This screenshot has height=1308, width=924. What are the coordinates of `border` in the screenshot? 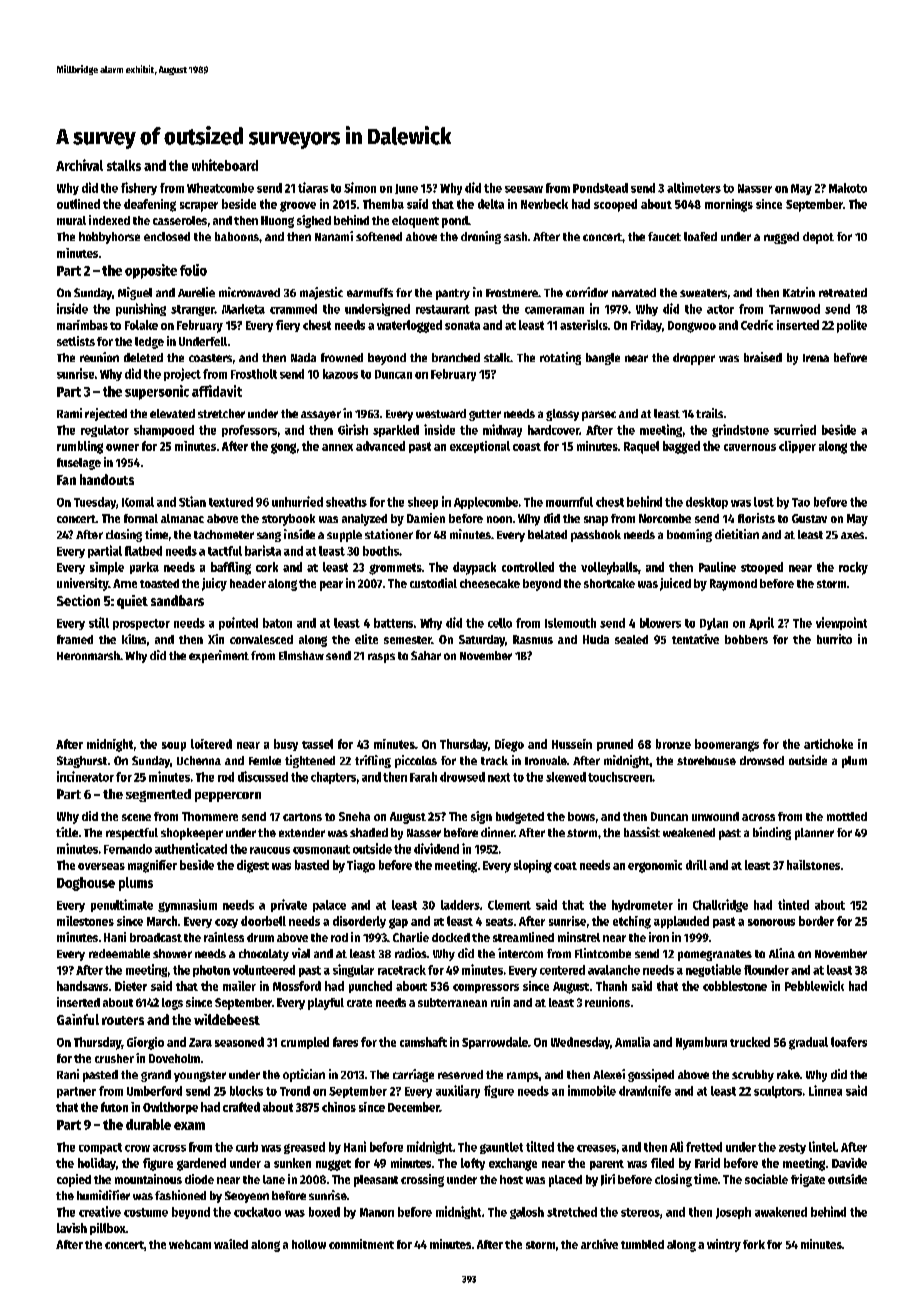 It's located at (816, 921).
